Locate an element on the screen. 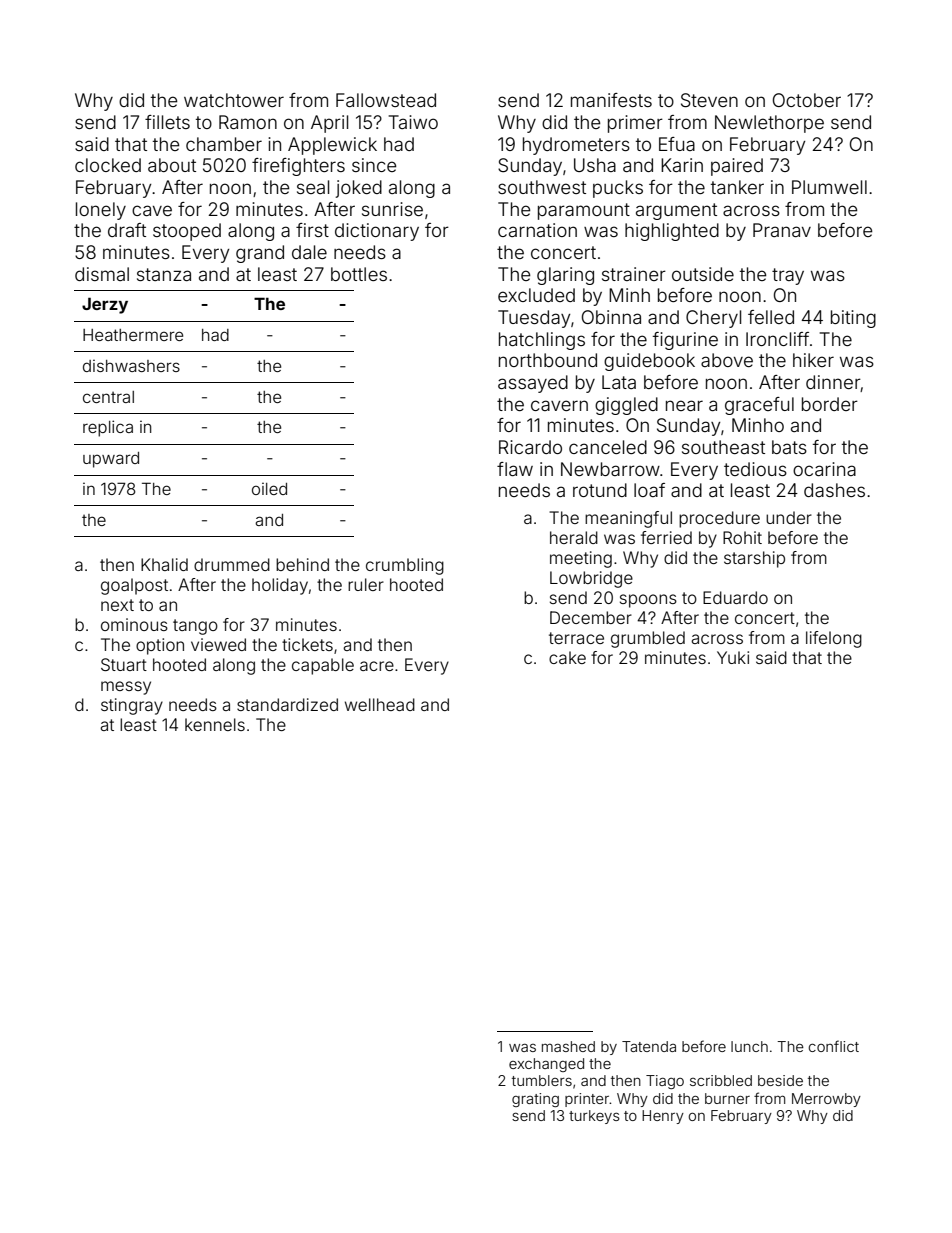 The image size is (952, 1233). Yuki is located at coordinates (733, 657).
